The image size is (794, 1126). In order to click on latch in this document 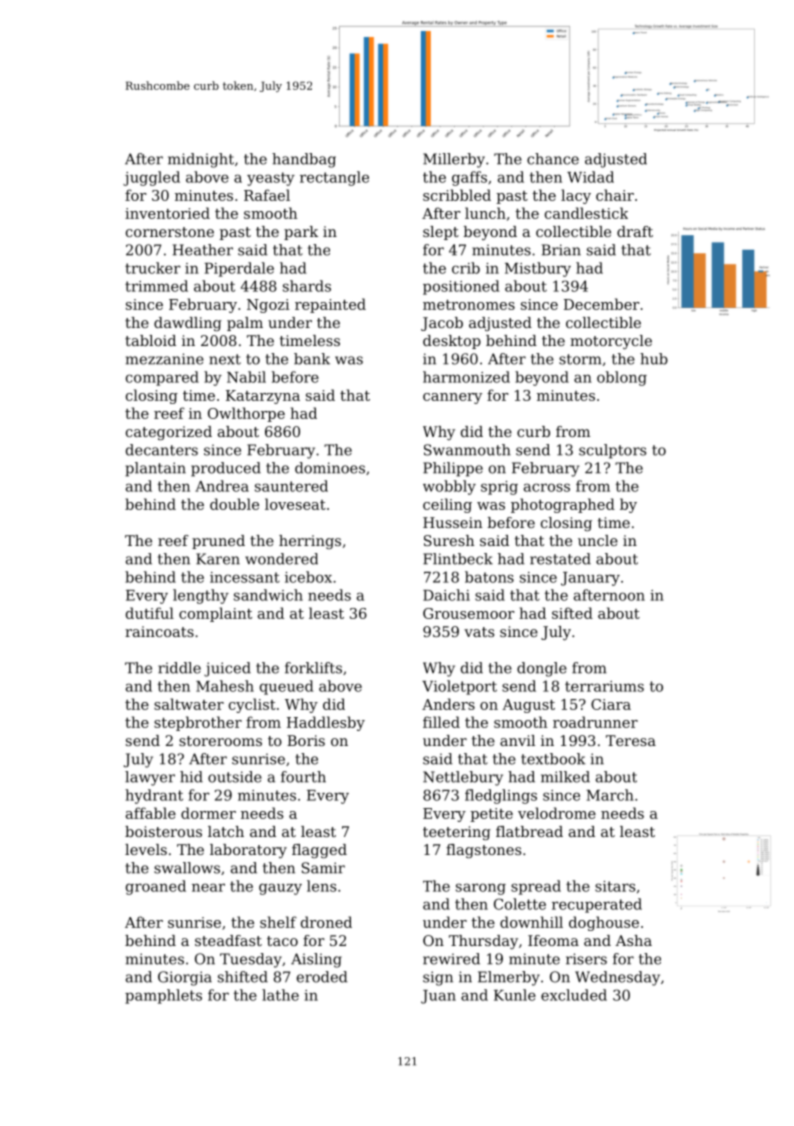, I will do `click(226, 831)`.
